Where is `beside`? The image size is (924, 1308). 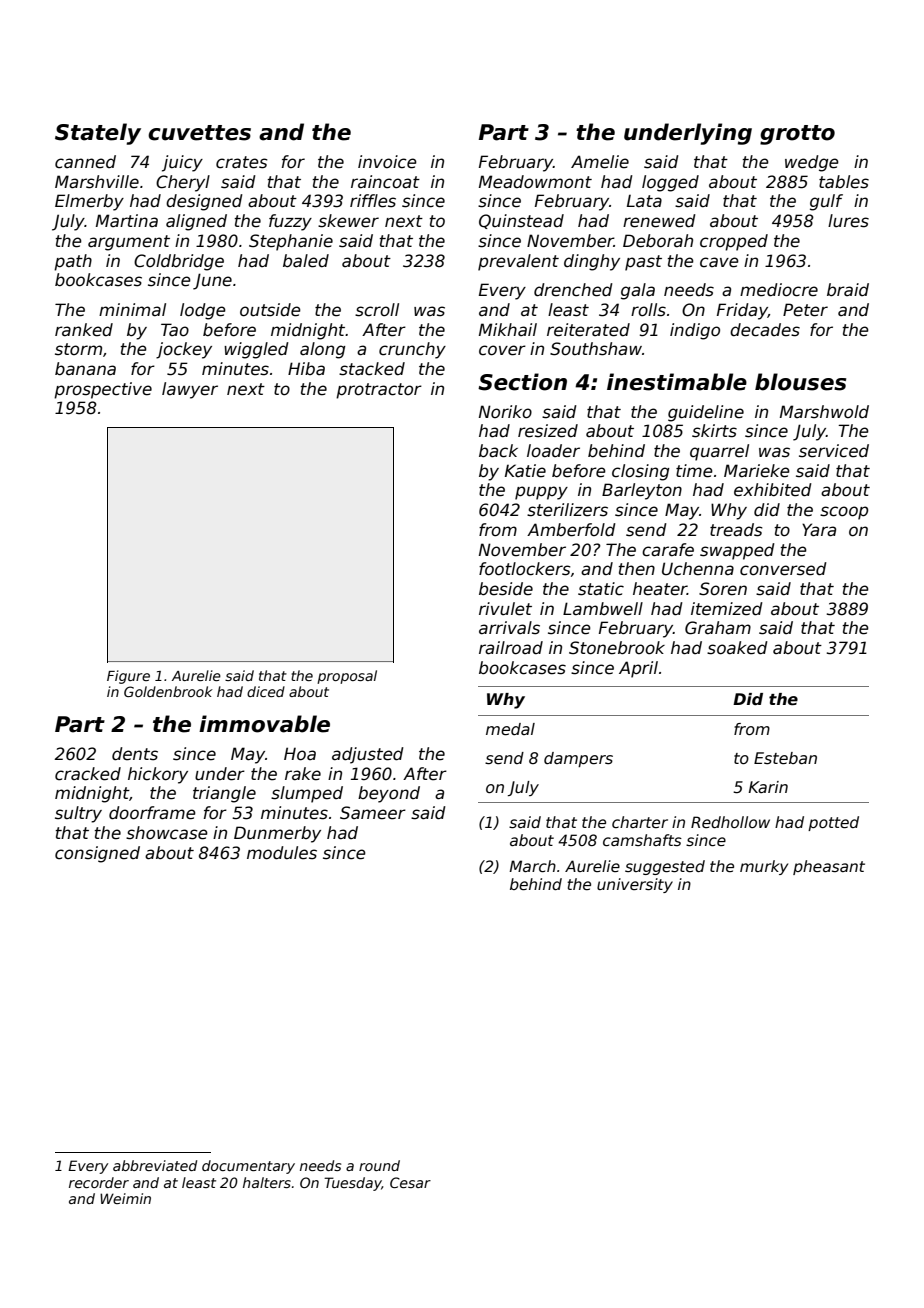 beside is located at coordinates (506, 589).
